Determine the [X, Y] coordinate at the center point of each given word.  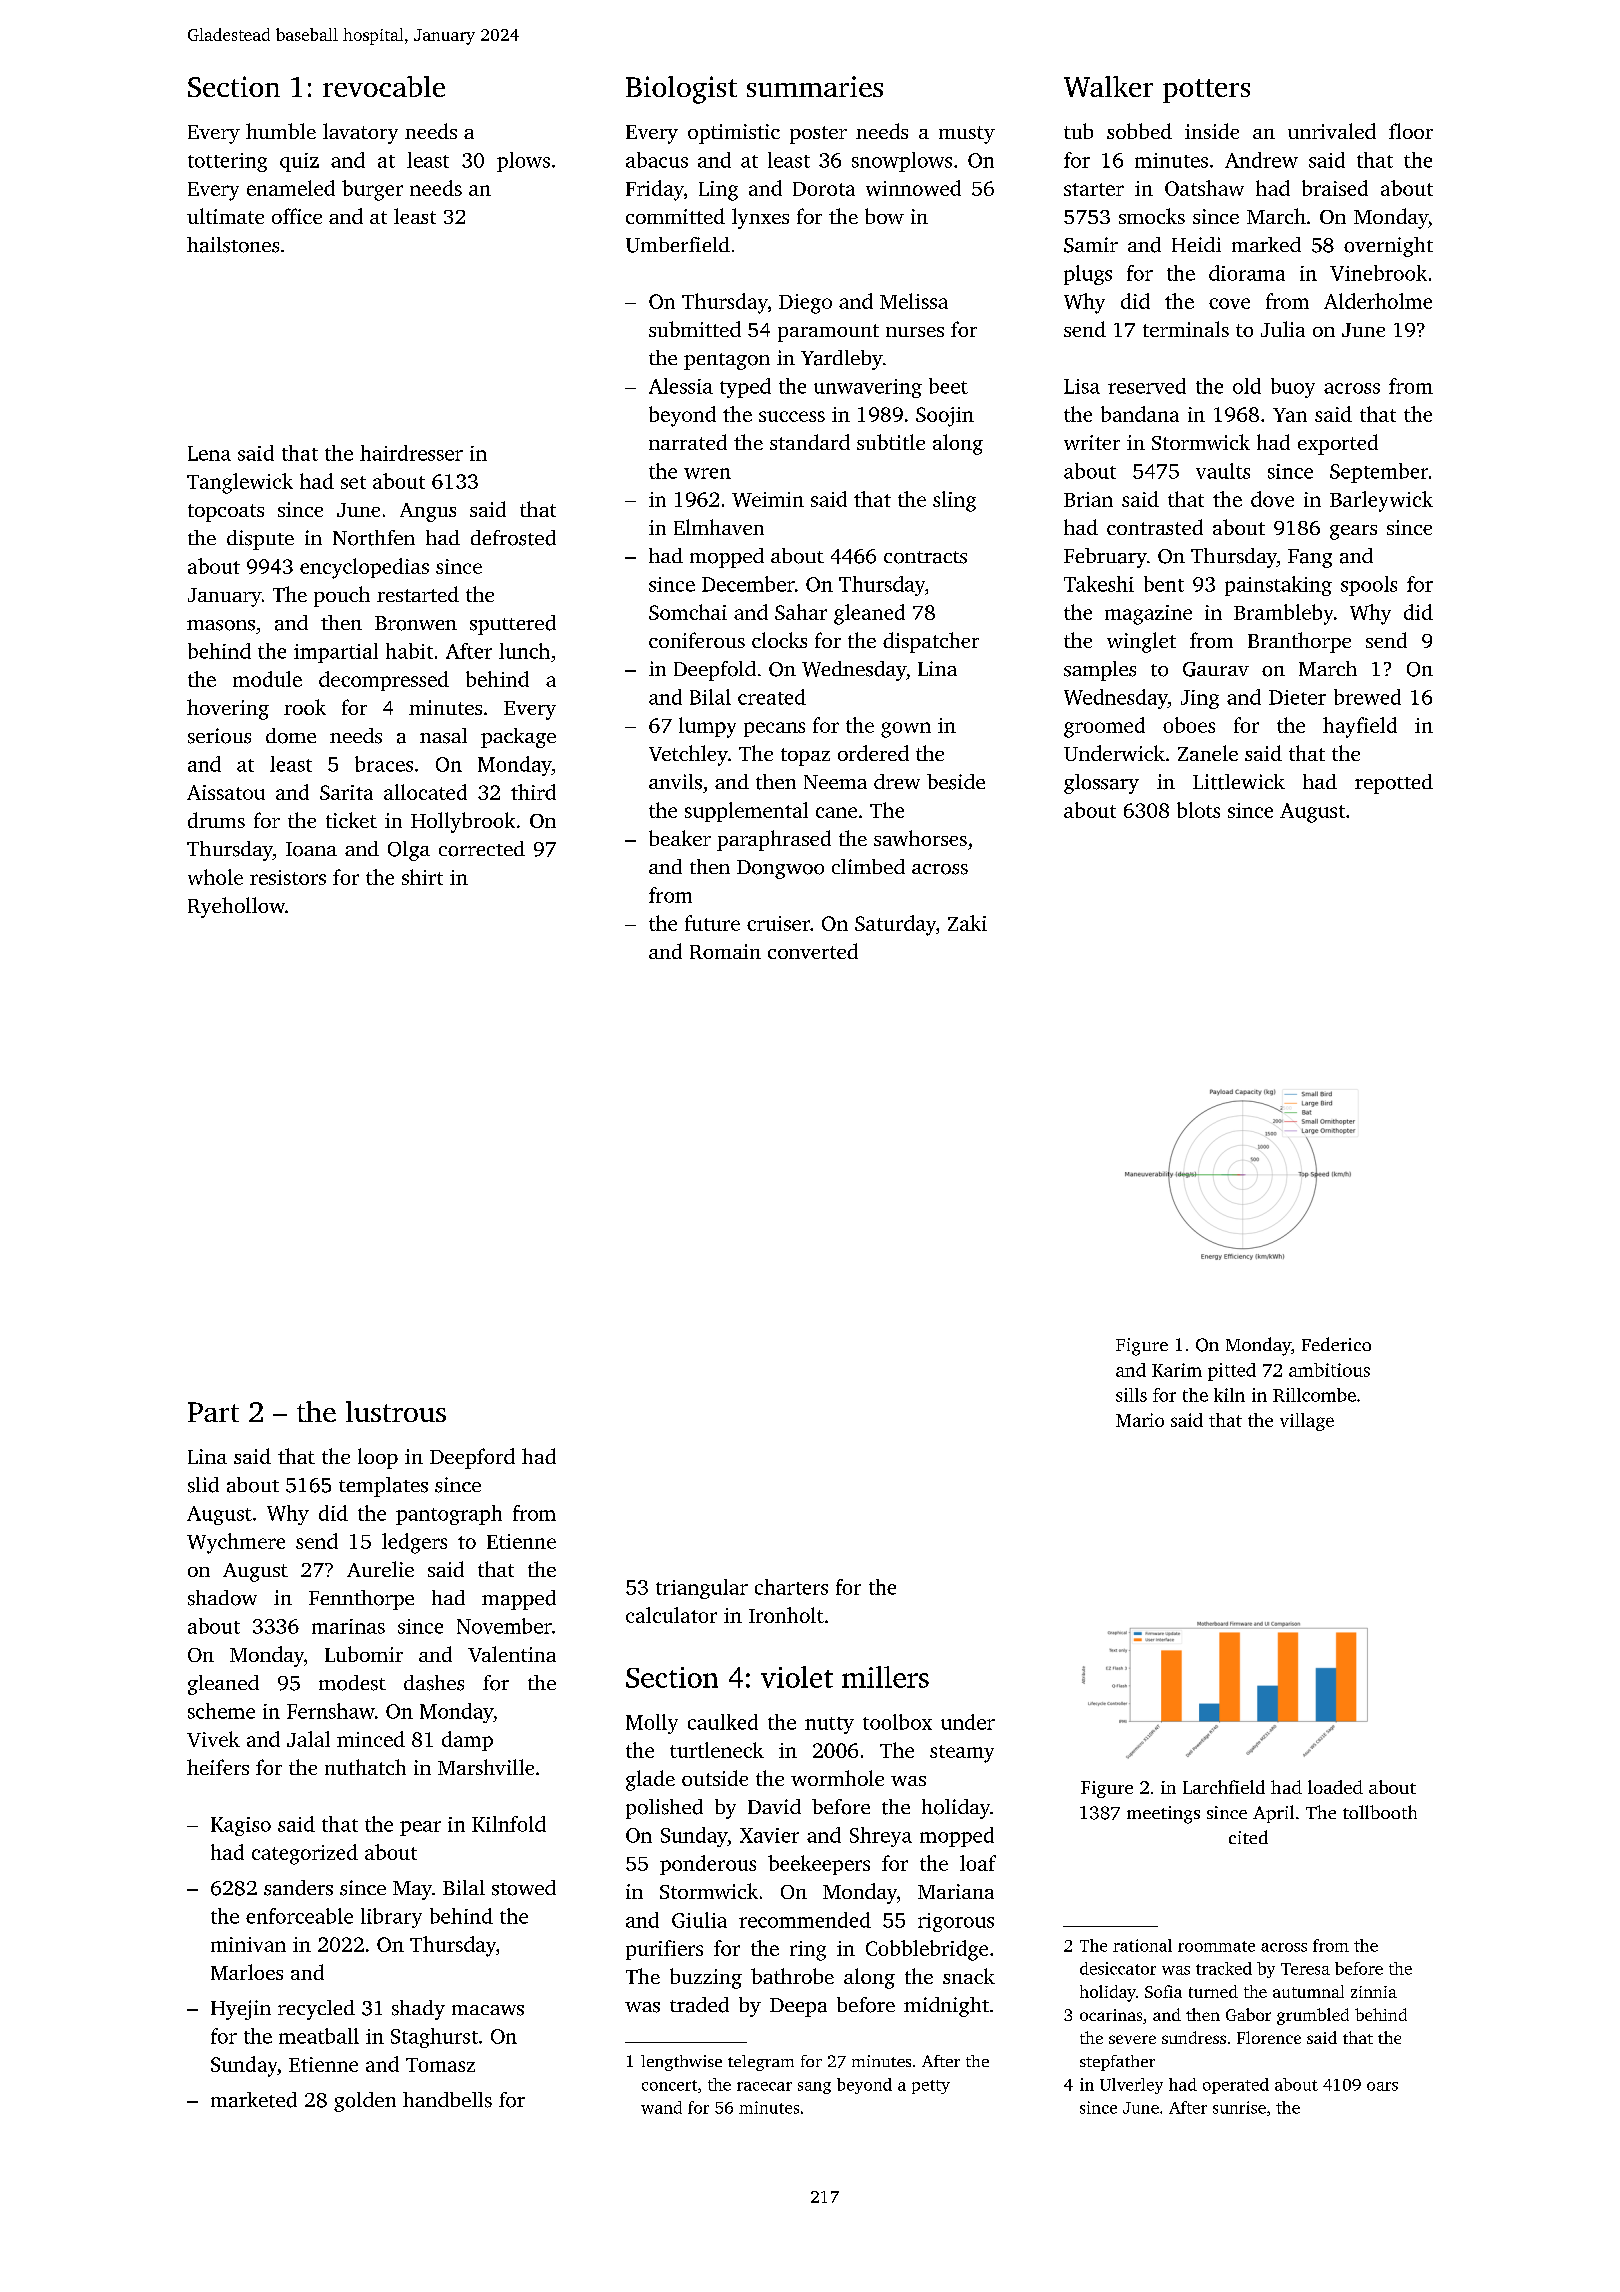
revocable [384, 86]
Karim [1177, 1370]
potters [1206, 91]
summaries [815, 86]
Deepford [472, 1458]
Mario [1140, 1420]
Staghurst [434, 2038]
